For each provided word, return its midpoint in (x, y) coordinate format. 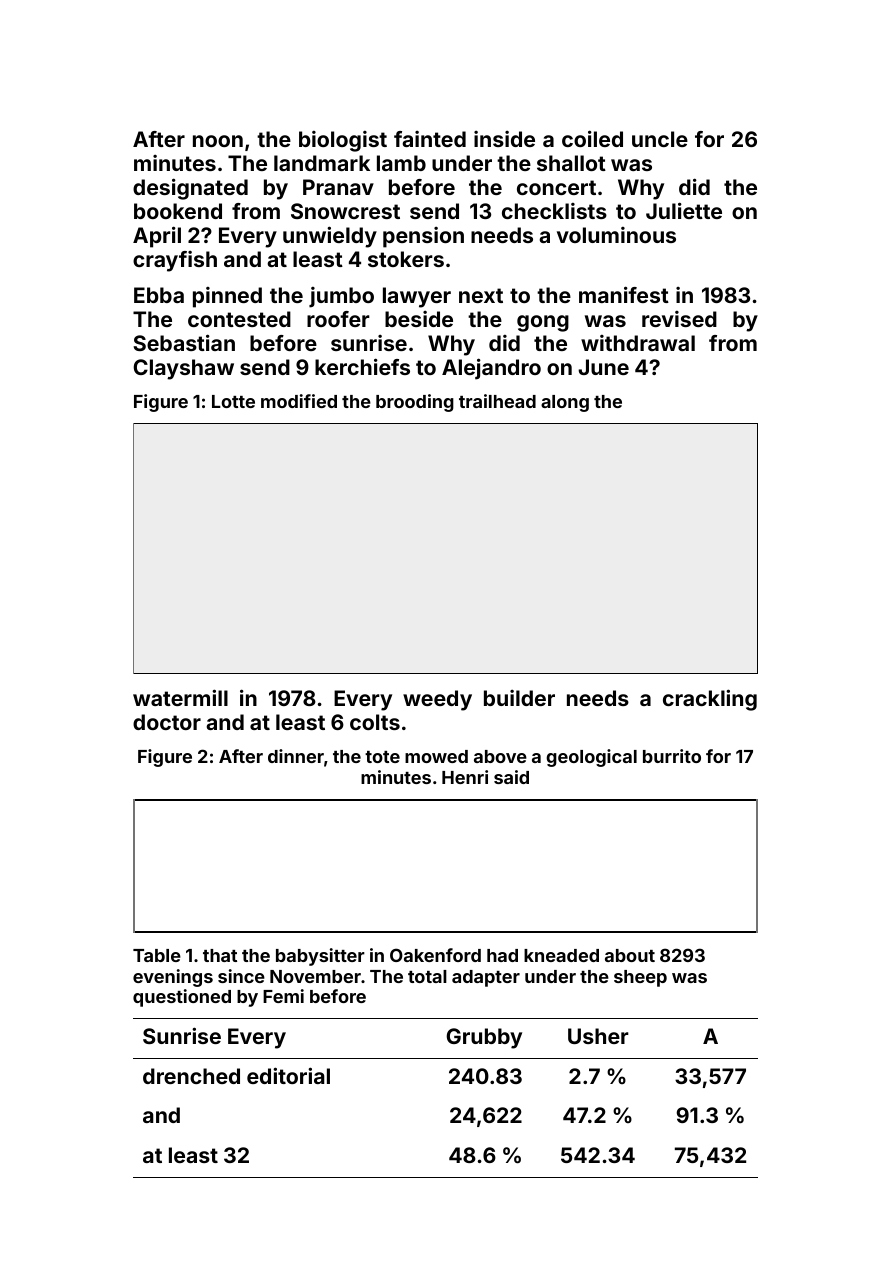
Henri (465, 777)
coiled (592, 138)
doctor (167, 722)
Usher (598, 1036)
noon (218, 141)
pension (423, 237)
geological (591, 758)
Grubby (484, 1038)
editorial (288, 1075)
